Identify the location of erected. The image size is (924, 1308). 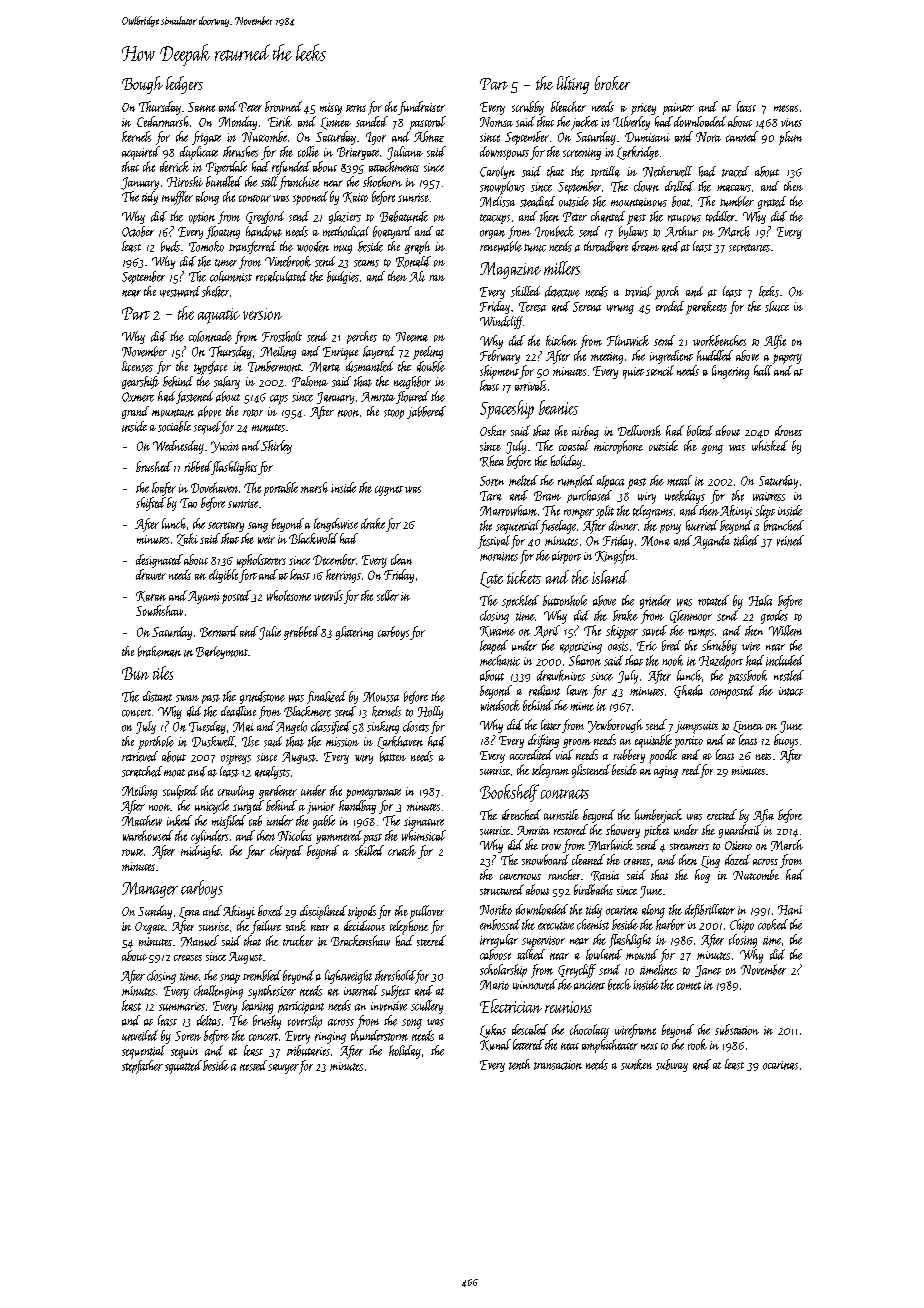
(722, 814).
